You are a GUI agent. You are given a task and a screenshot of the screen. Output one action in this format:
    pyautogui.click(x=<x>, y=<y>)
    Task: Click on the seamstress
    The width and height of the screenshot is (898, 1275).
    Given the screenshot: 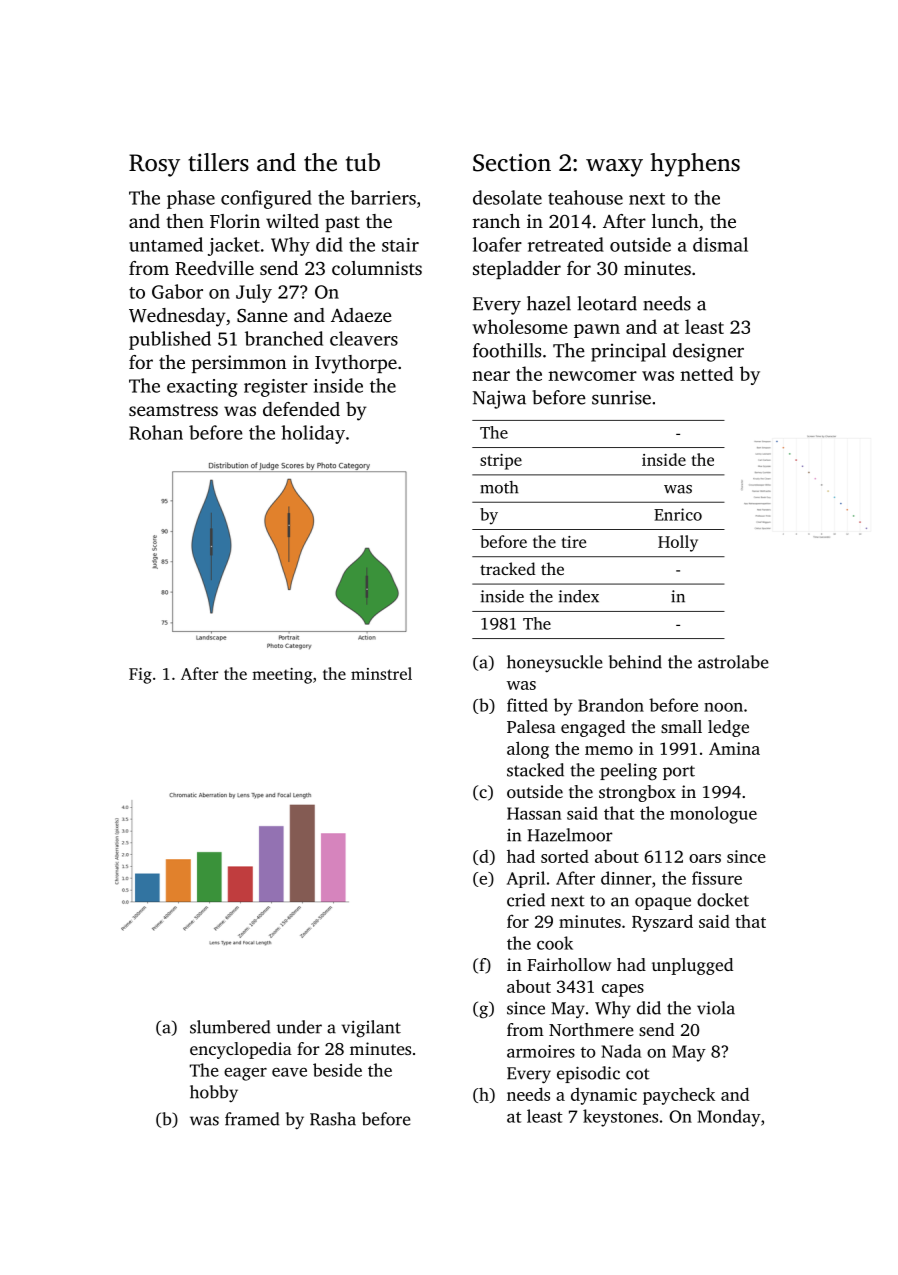 What is the action you would take?
    pyautogui.click(x=173, y=410)
